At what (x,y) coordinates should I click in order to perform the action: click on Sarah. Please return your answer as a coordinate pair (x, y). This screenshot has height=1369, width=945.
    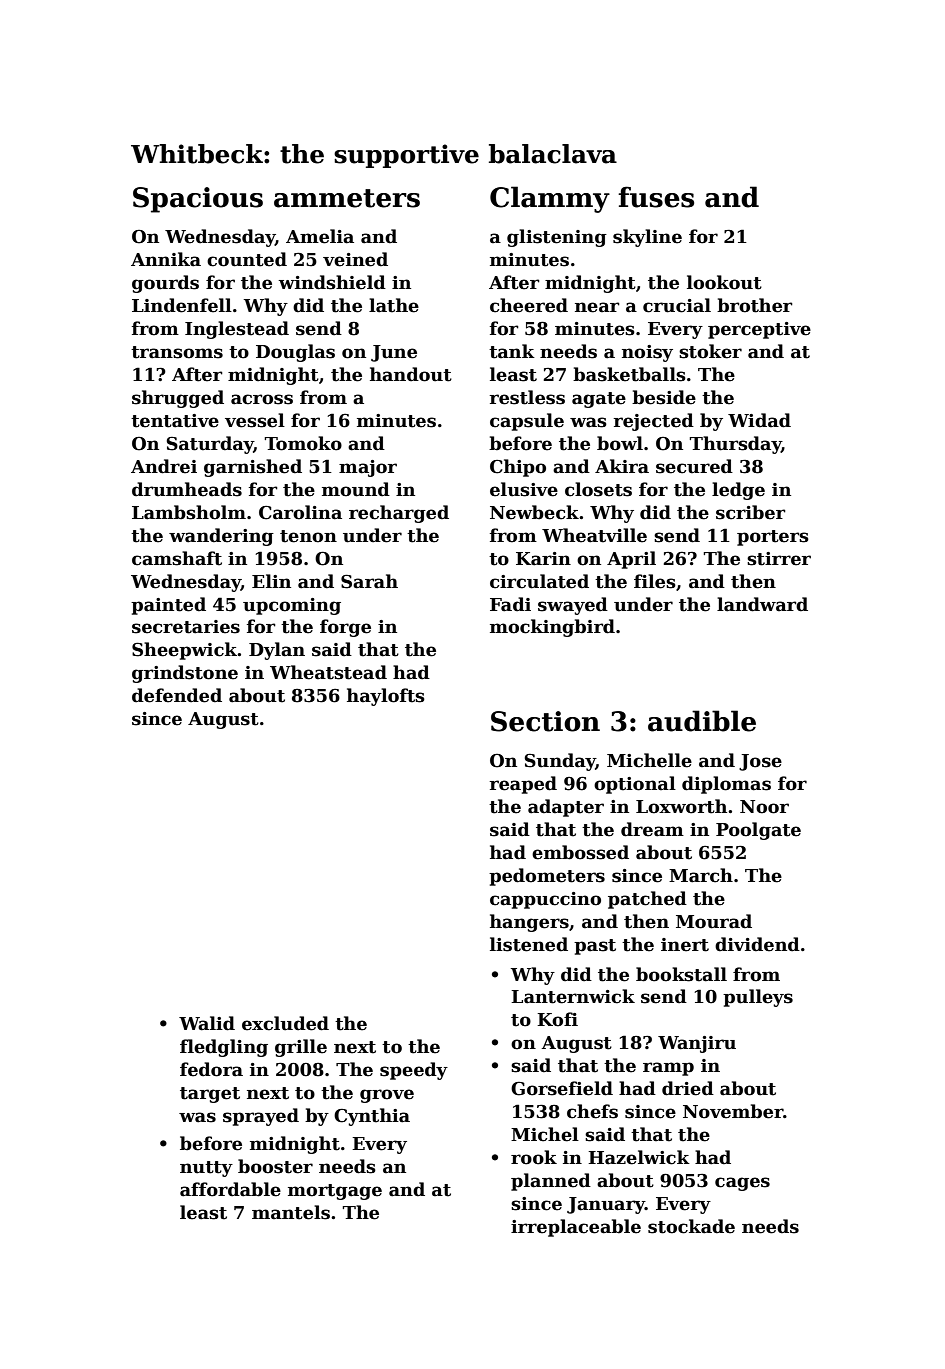
    Looking at the image, I should click on (369, 581).
